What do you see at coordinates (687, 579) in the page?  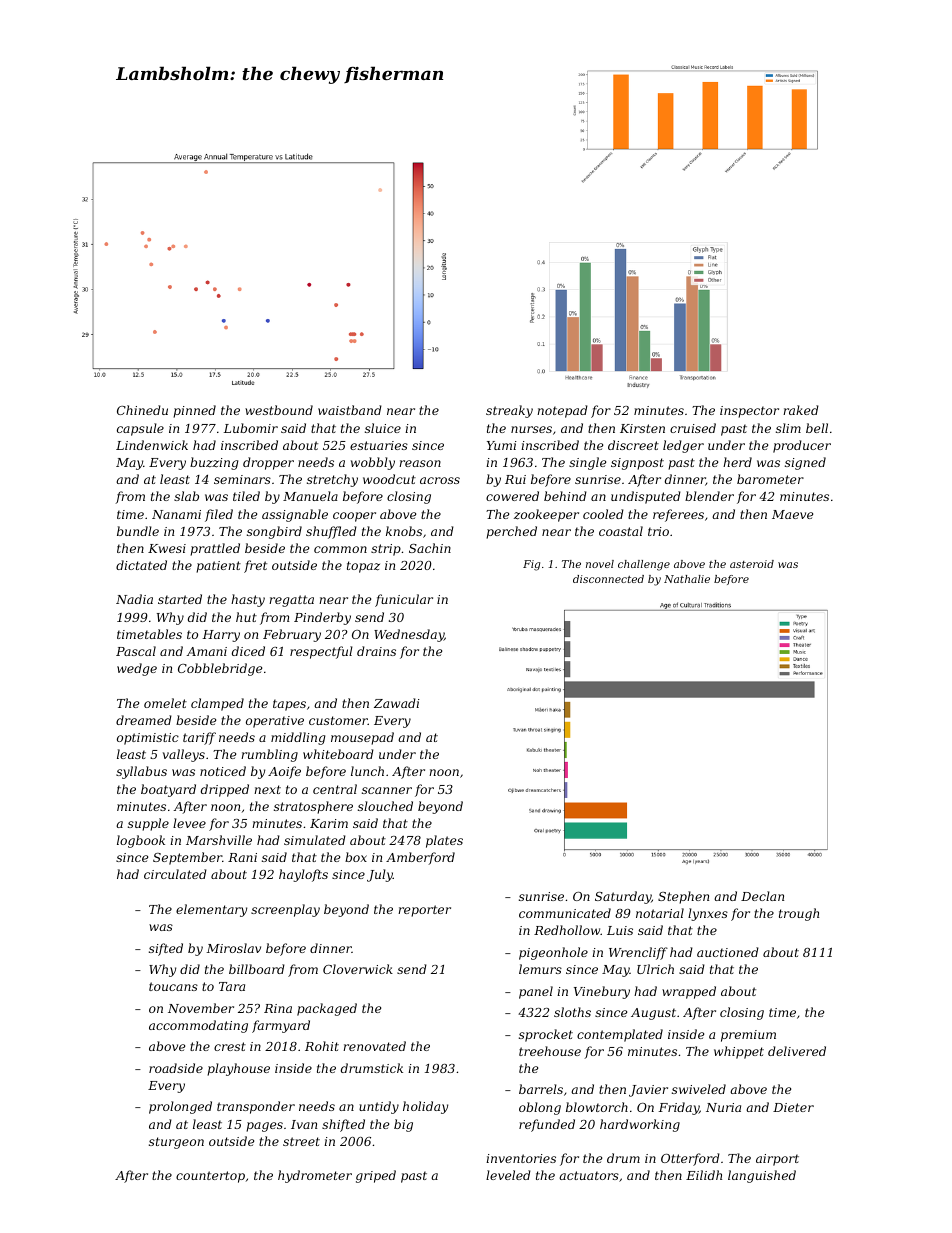 I see `Nathalie` at bounding box center [687, 579].
